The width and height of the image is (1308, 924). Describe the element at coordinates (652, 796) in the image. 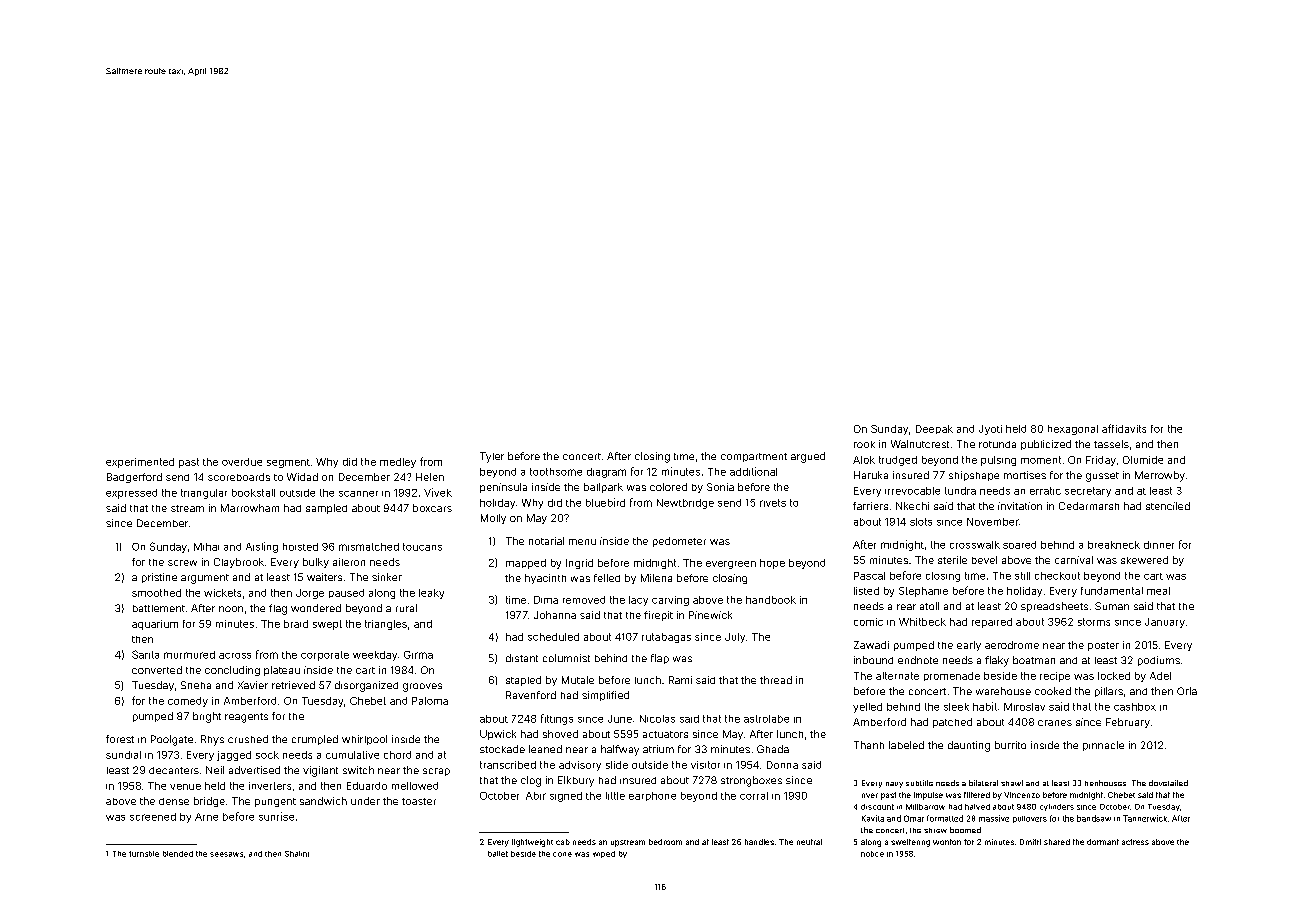

I see `earphone` at that location.
